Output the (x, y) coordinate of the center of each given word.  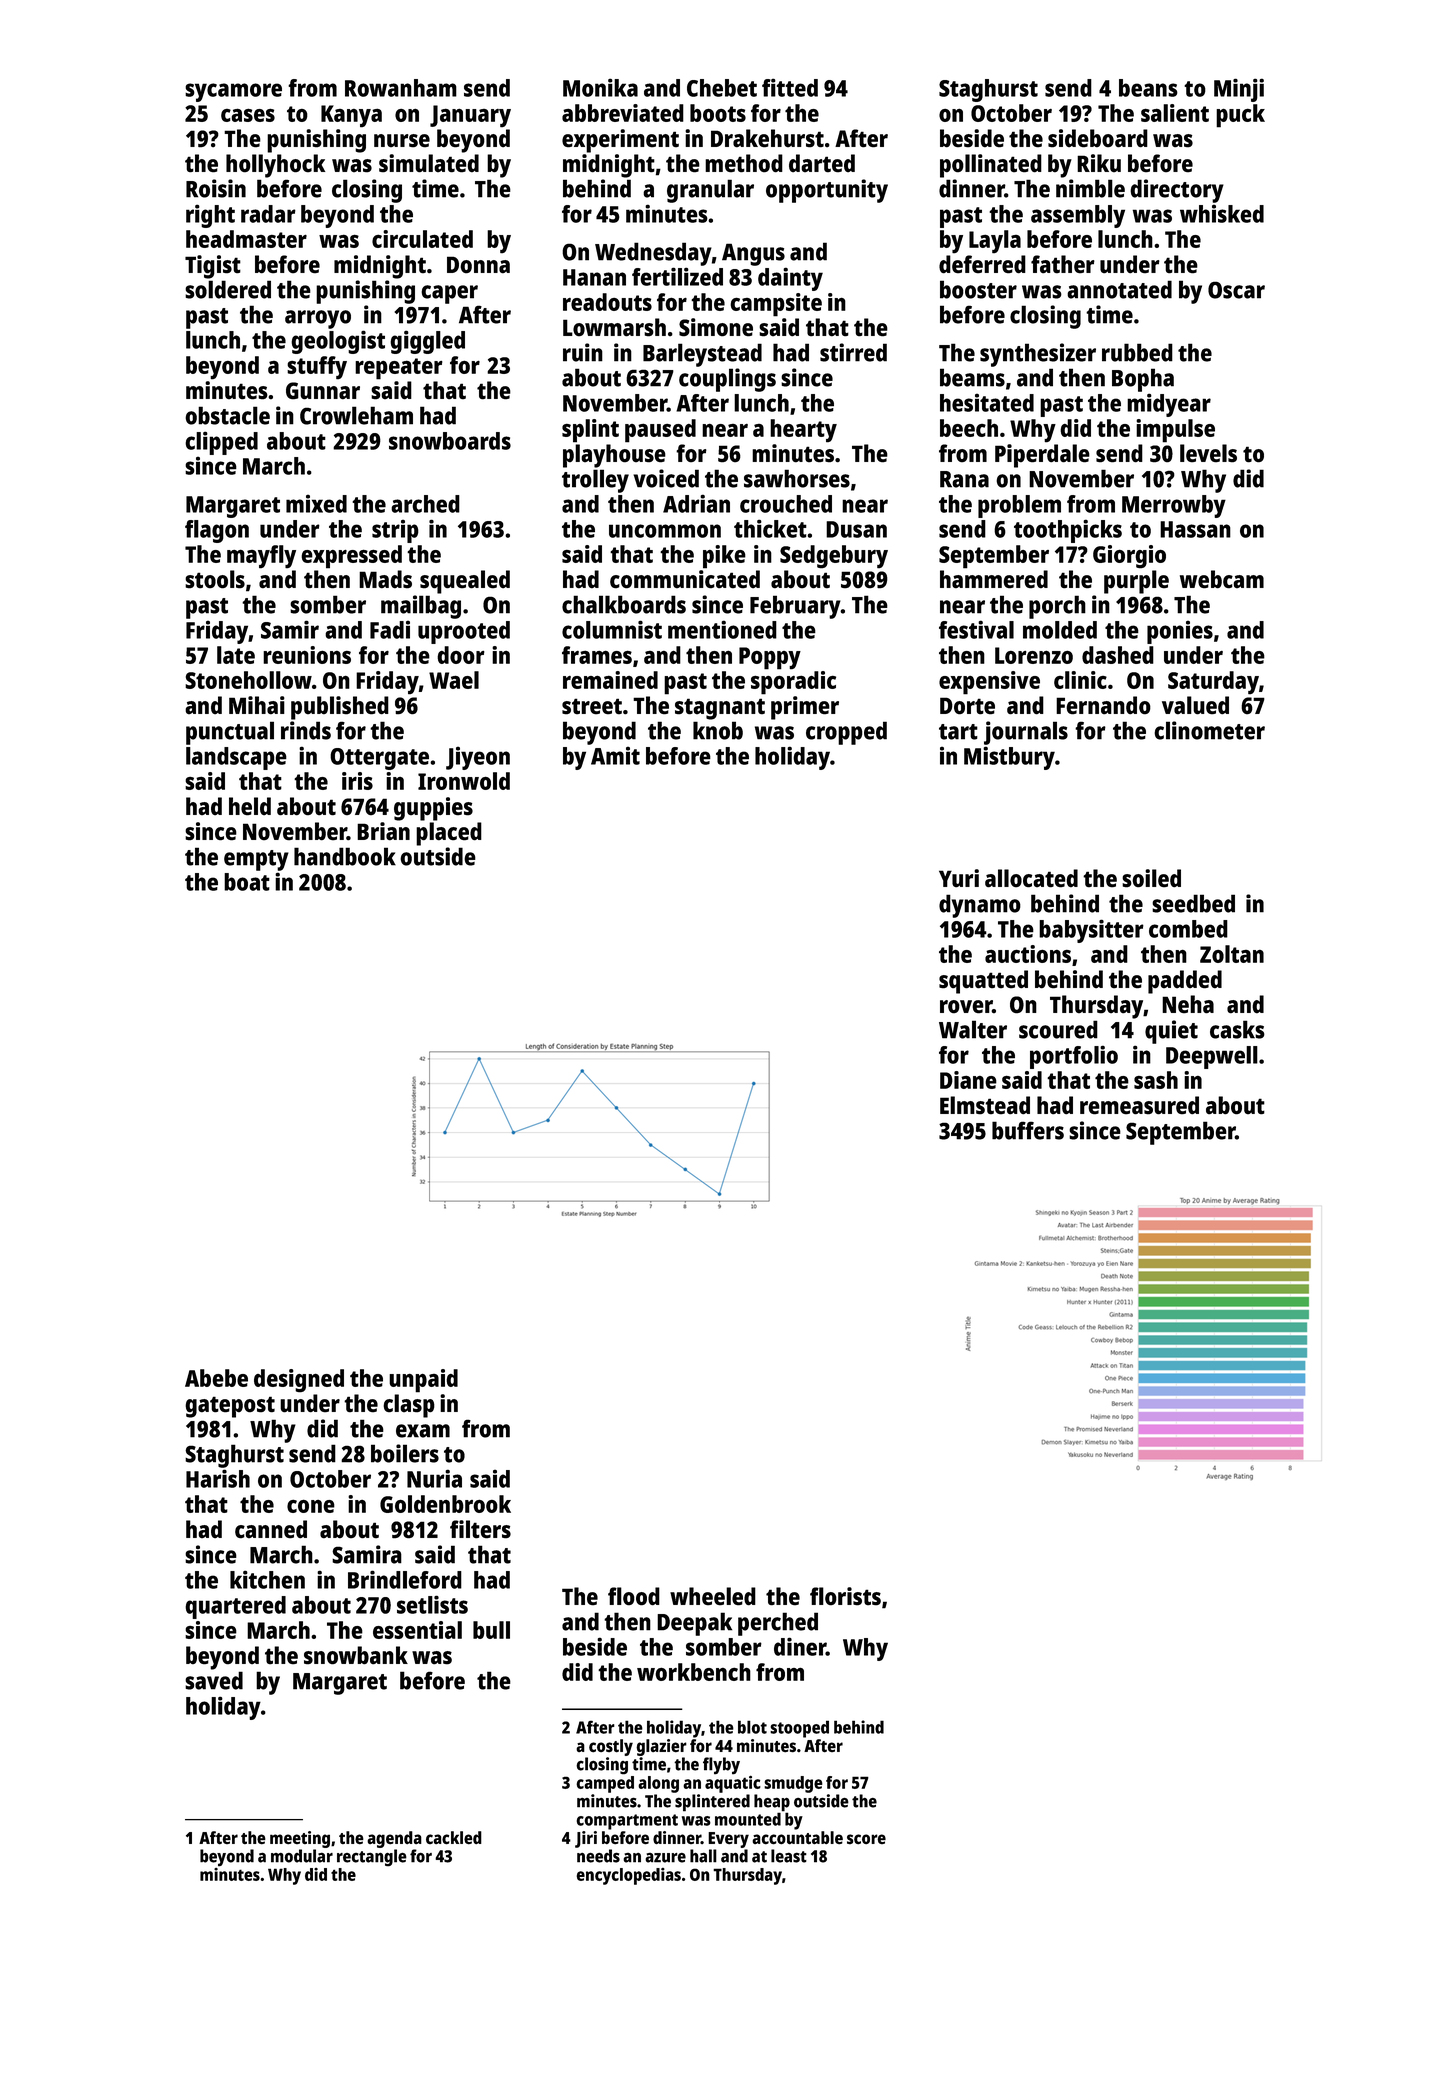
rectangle (372, 1858)
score (866, 1839)
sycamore (233, 92)
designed (299, 1381)
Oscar (1236, 290)
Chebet (722, 88)
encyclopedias (628, 1876)
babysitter (1091, 931)
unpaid (423, 1381)
